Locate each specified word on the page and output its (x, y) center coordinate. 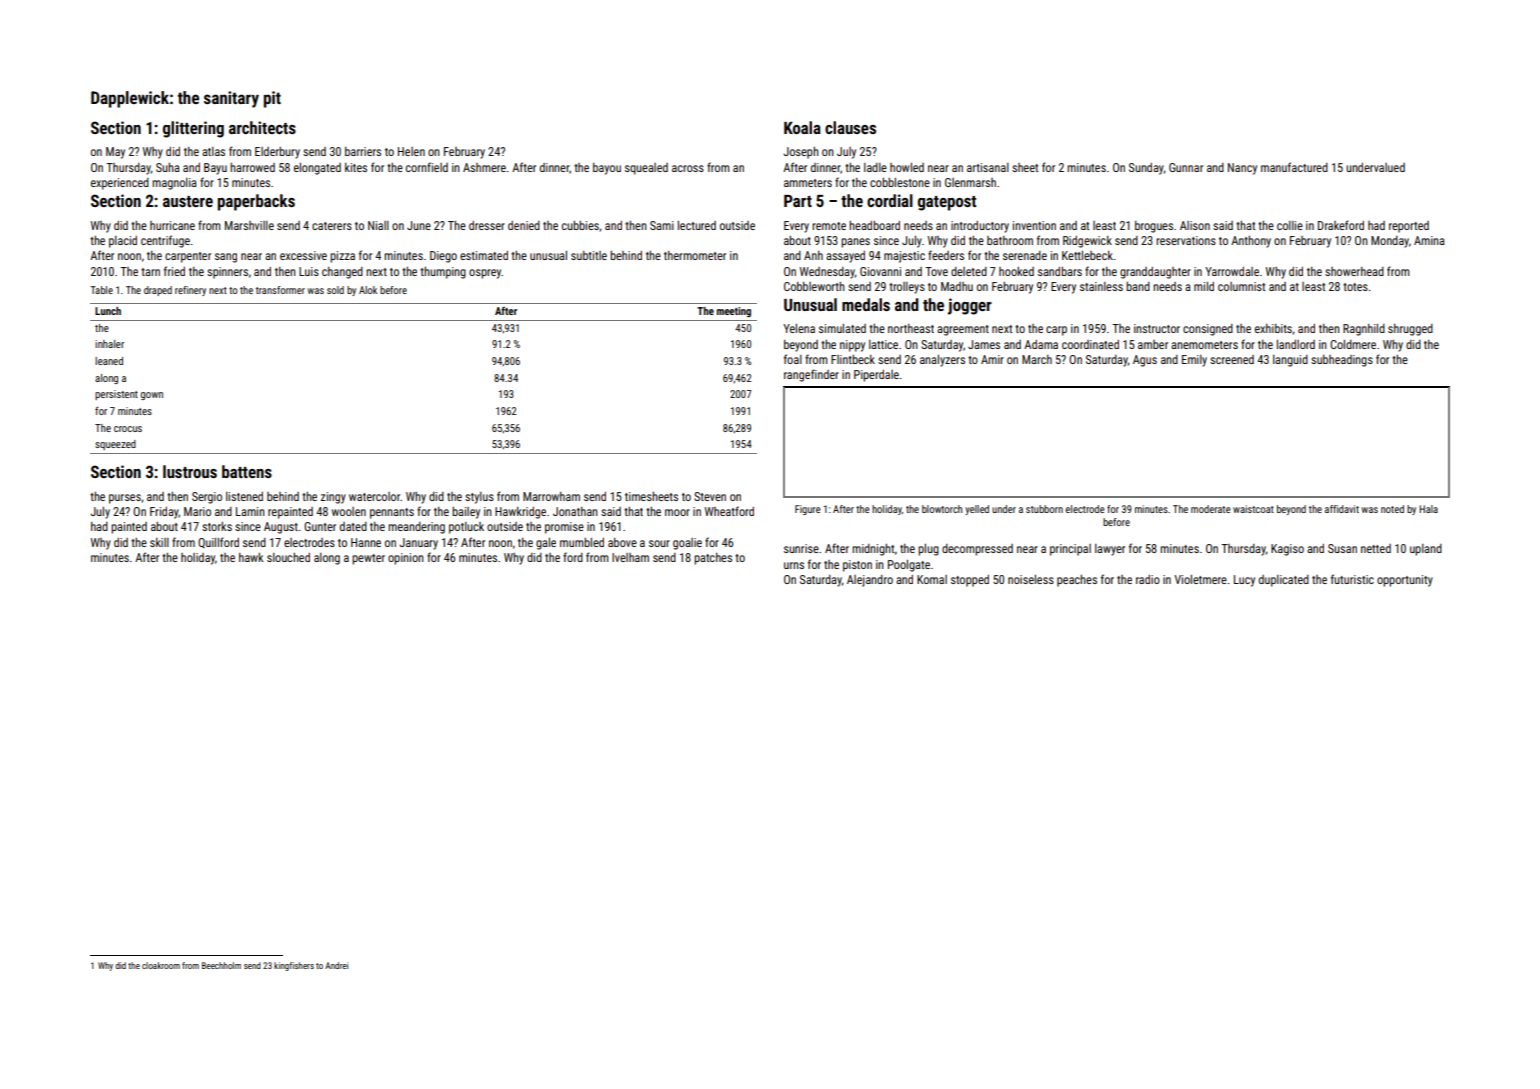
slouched (288, 557)
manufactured (1294, 167)
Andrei (336, 965)
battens (247, 471)
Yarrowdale (1232, 271)
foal (793, 359)
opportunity (1405, 581)
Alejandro (870, 581)
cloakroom (161, 965)
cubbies (580, 225)
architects (262, 127)
